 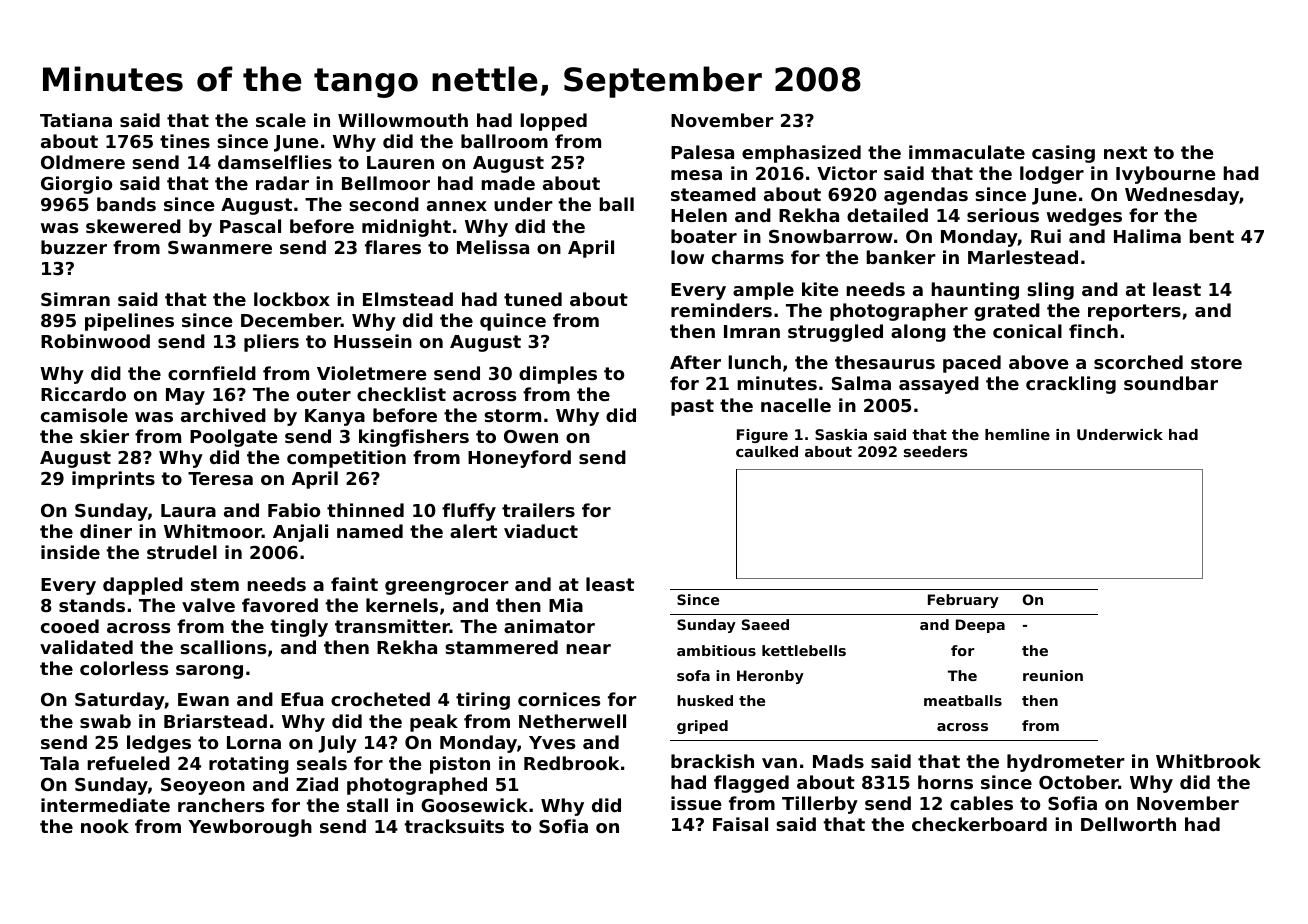 I want to click on Tillerby, so click(x=820, y=805).
